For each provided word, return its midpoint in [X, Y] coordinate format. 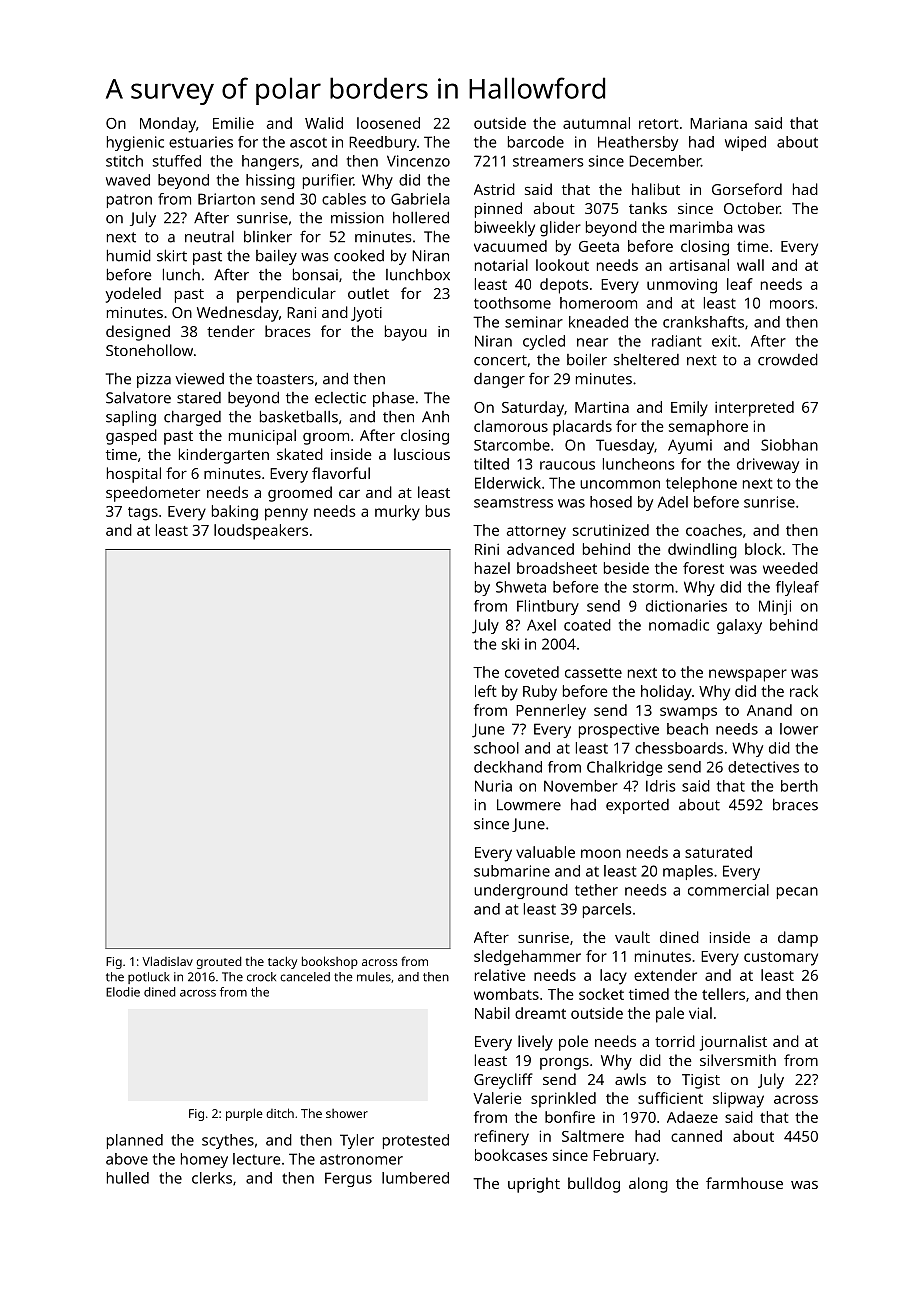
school [496, 748]
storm [653, 588]
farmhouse [744, 1183]
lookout [562, 265]
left [486, 691]
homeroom [598, 303]
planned [135, 1141]
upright [534, 1185]
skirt [172, 255]
